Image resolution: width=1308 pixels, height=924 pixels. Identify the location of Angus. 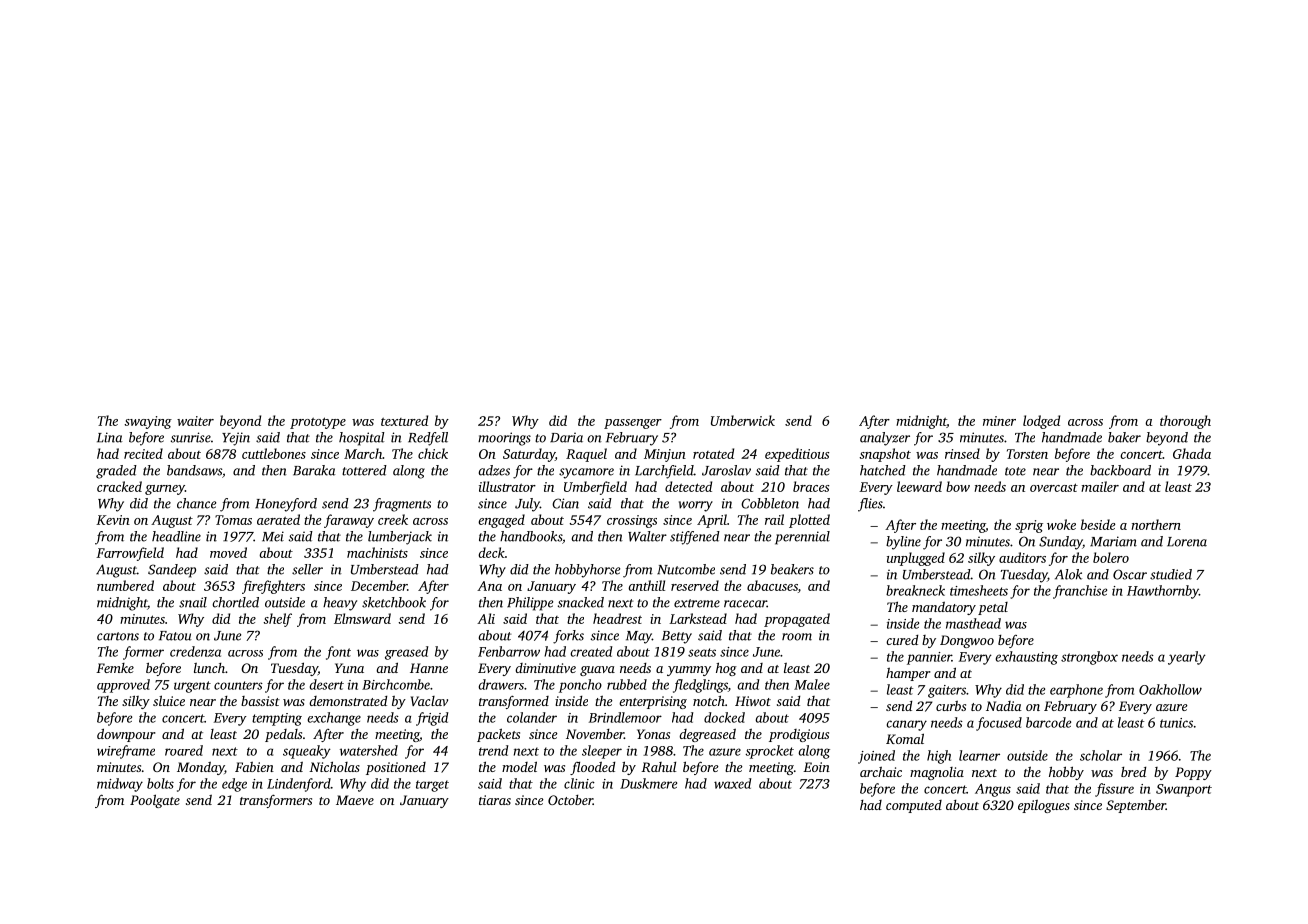
(993, 790).
